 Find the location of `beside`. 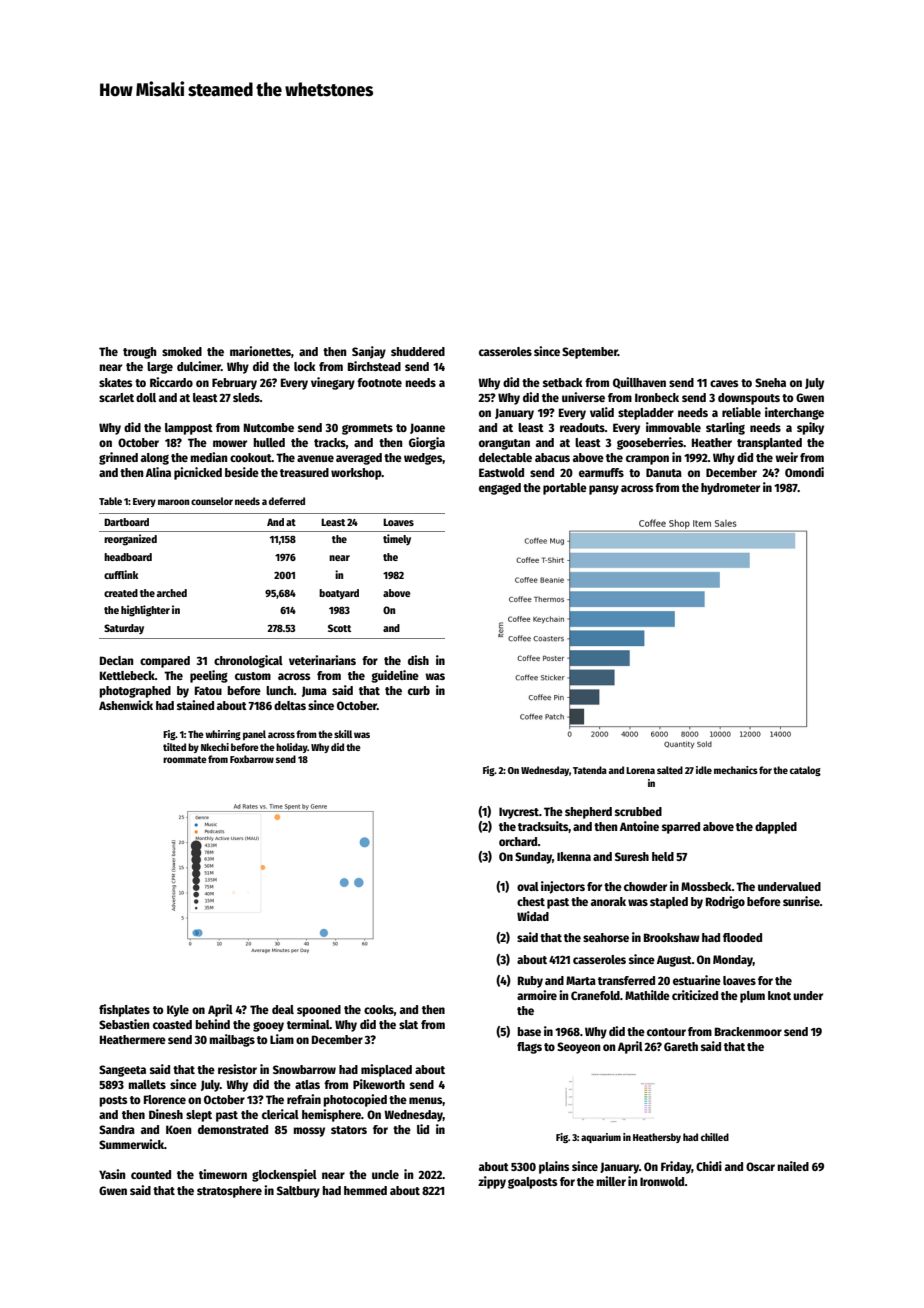

beside is located at coordinates (242, 472).
